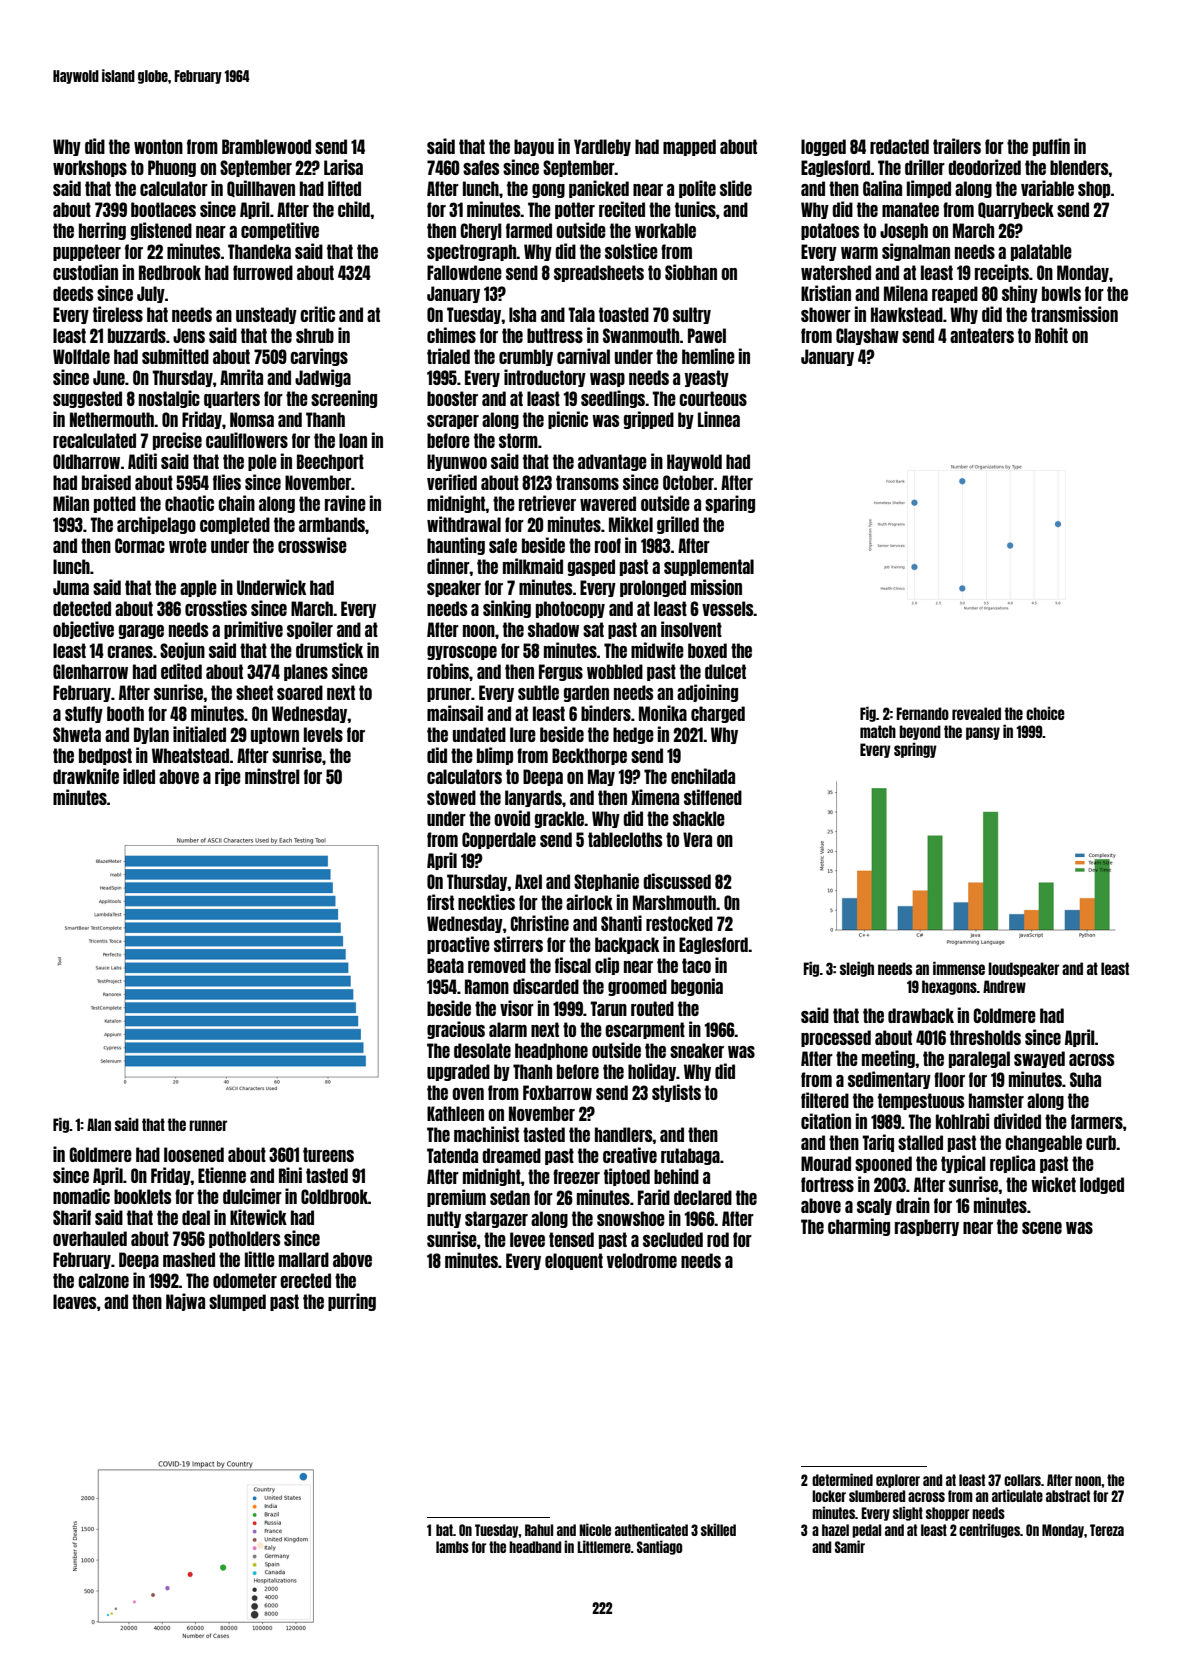  Describe the element at coordinates (692, 315) in the screenshot. I see `sultry` at that location.
